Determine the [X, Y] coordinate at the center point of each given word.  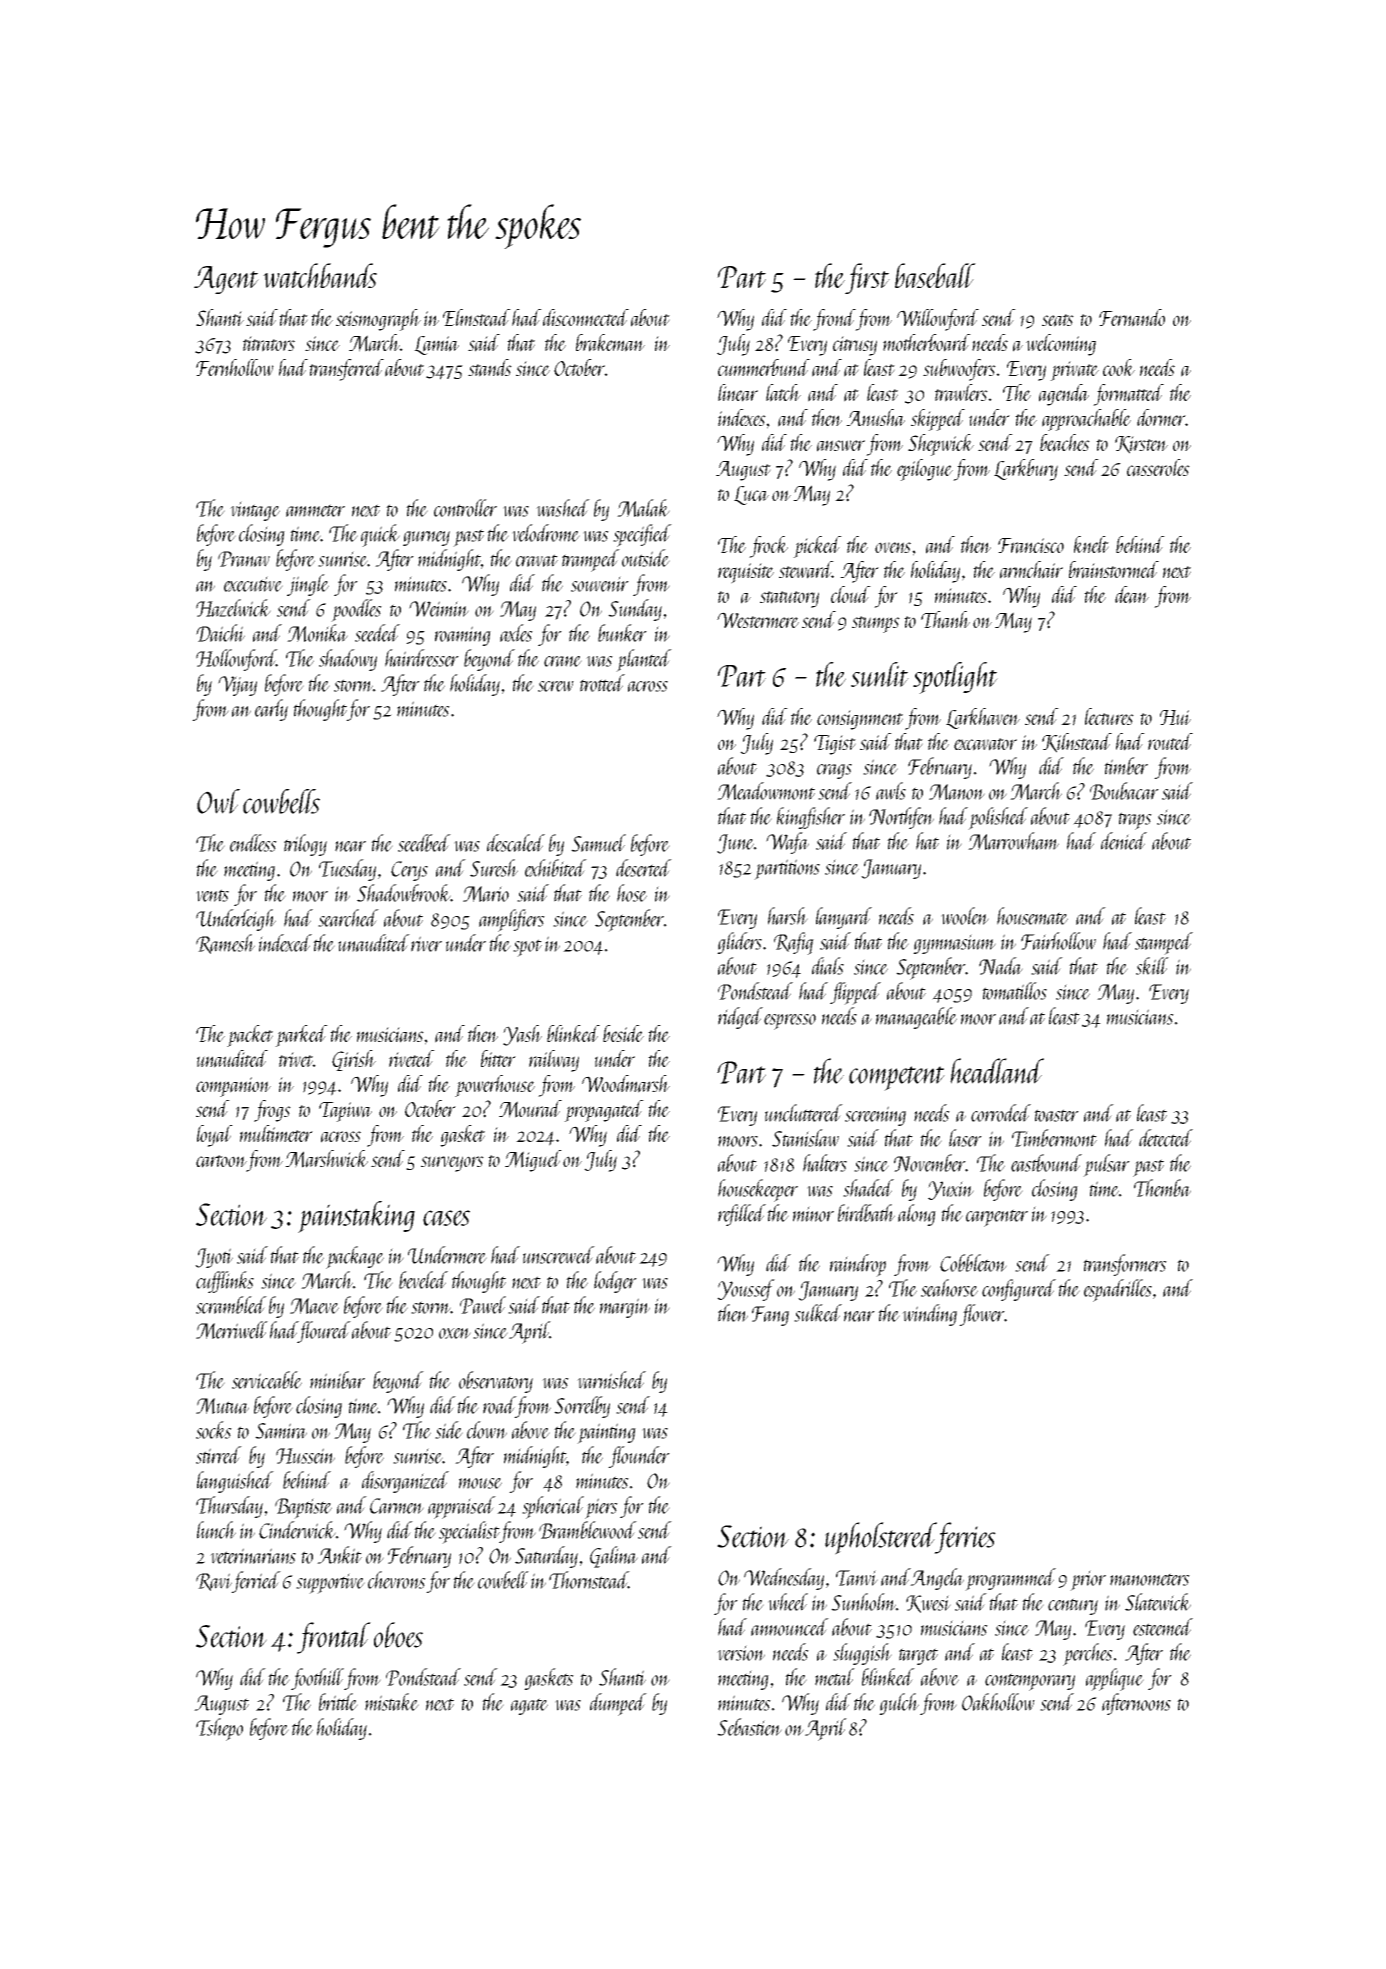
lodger [615, 1282]
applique [1115, 1679]
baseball [935, 275]
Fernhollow [235, 367]
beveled [423, 1280]
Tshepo [219, 1729]
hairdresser [422, 658]
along [917, 1215]
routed [1170, 741]
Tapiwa [345, 1112]
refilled [742, 1215]
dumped [618, 1704]
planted [644, 660]
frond [834, 320]
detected [1166, 1138]
